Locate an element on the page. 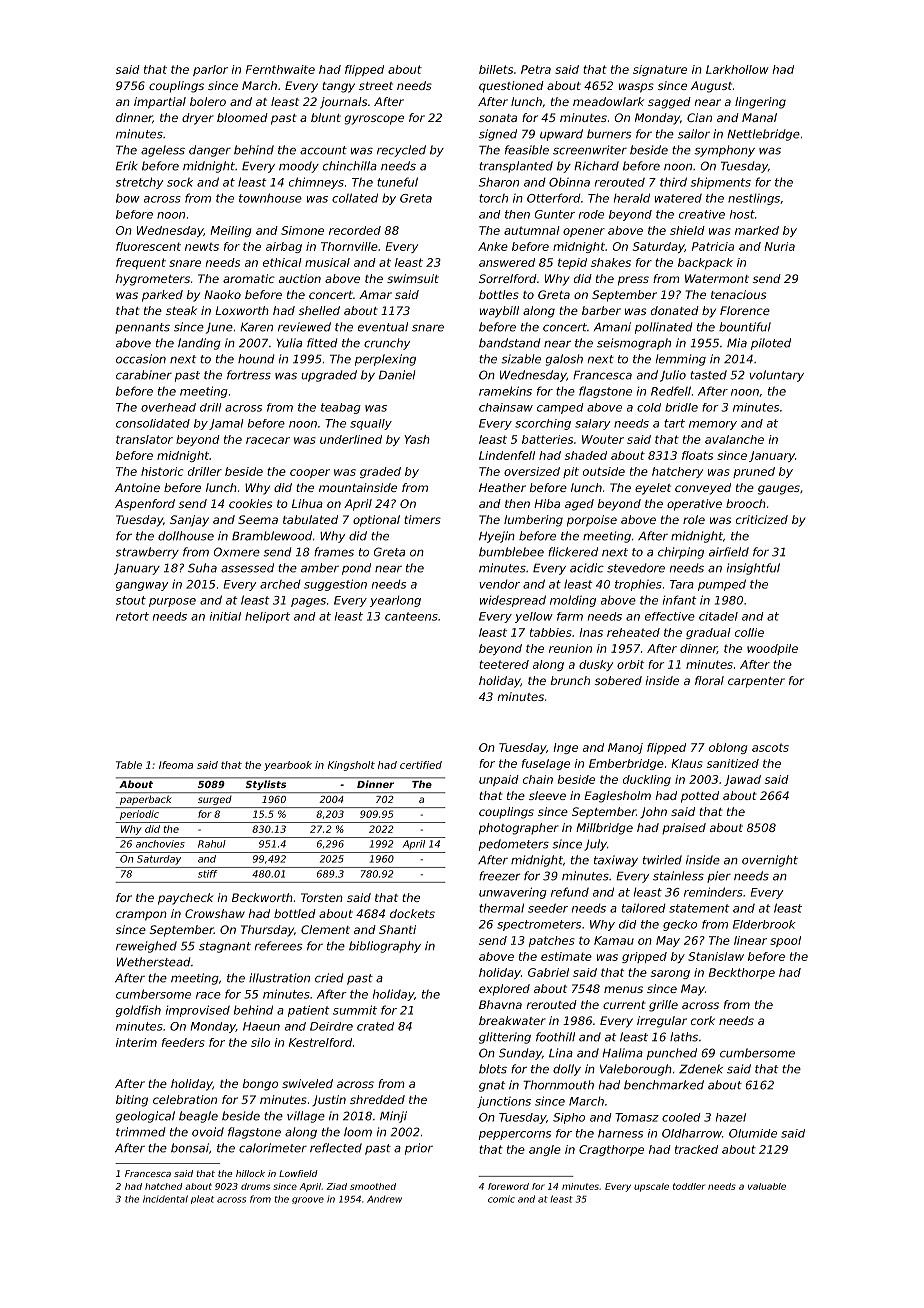 This document has width=924, height=1308. toddler is located at coordinates (689, 1186).
